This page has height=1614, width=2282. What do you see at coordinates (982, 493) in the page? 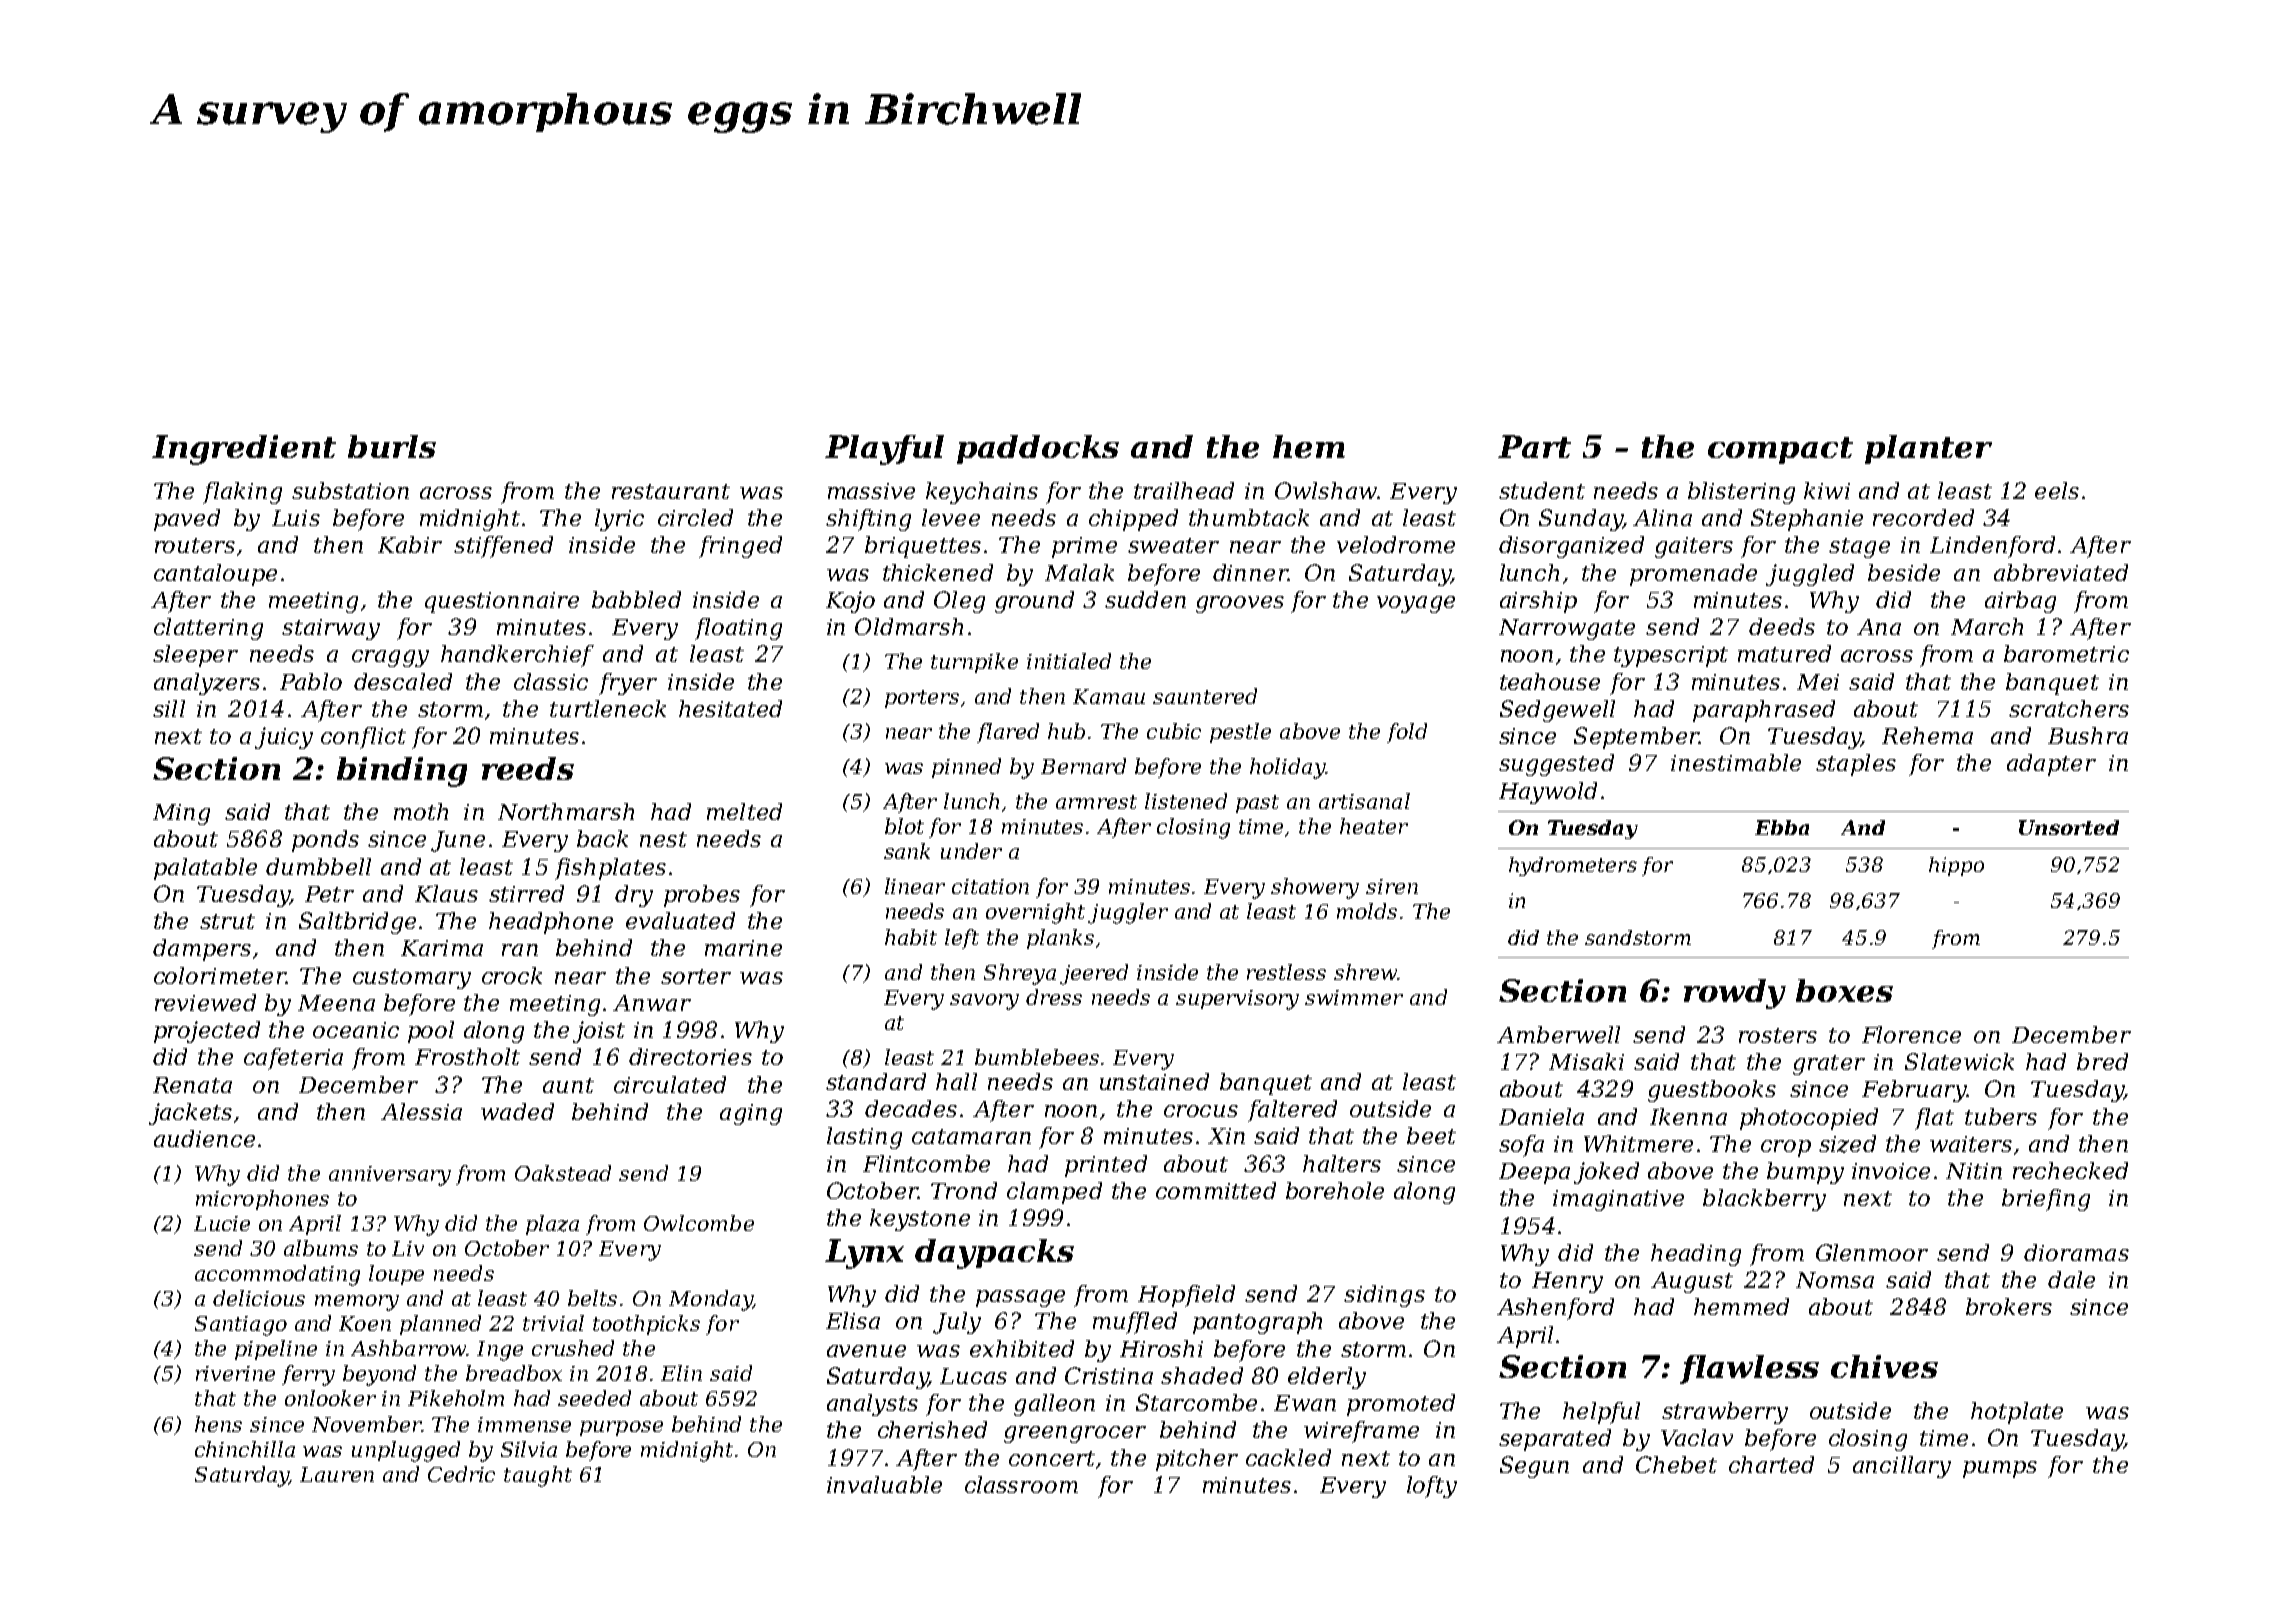
I see `keychains` at bounding box center [982, 493].
